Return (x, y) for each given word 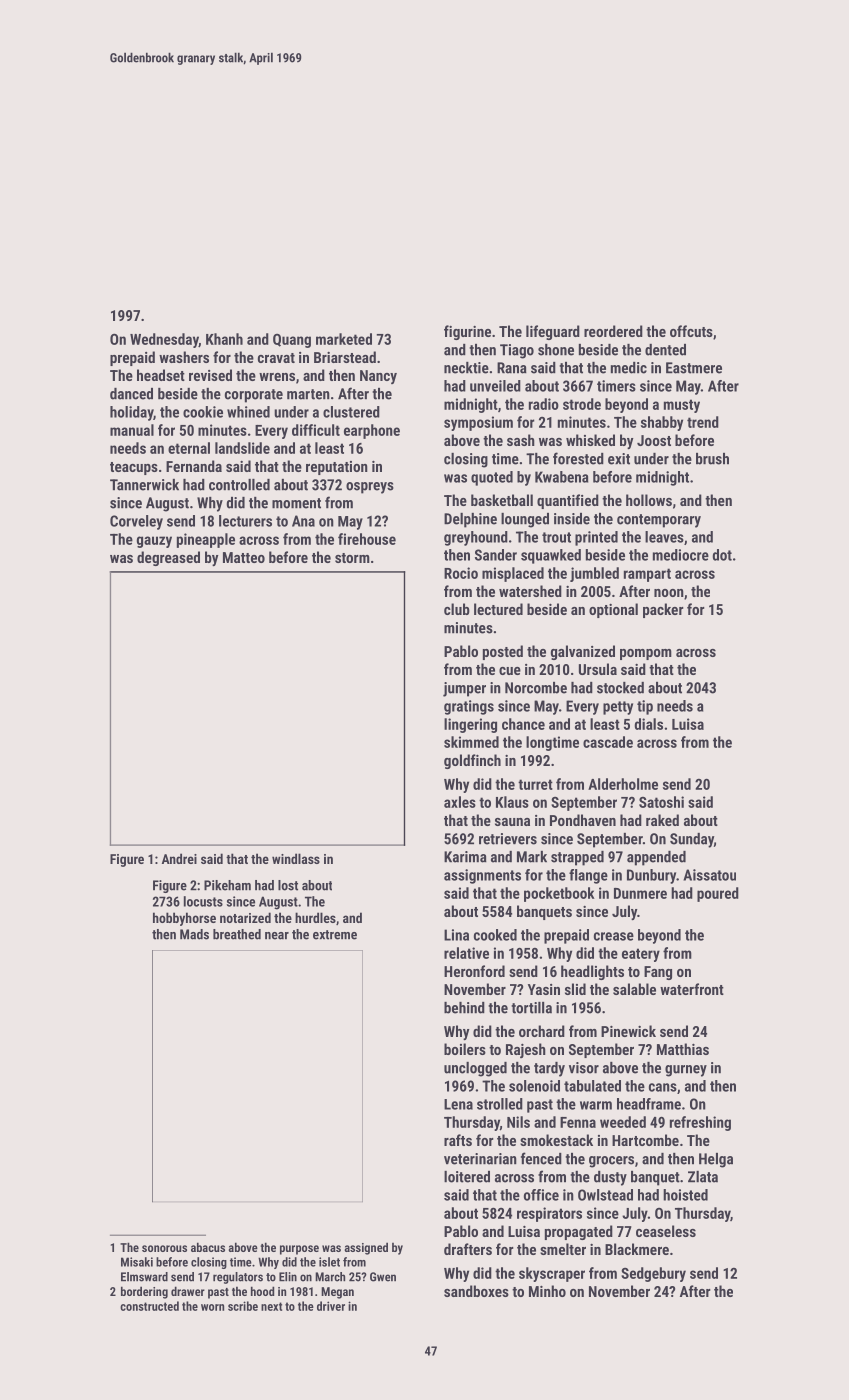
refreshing (700, 1123)
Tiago (517, 351)
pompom (646, 654)
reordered (613, 331)
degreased (168, 558)
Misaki (137, 1262)
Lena (458, 1104)
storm (352, 558)
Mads (194, 934)
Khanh (224, 339)
